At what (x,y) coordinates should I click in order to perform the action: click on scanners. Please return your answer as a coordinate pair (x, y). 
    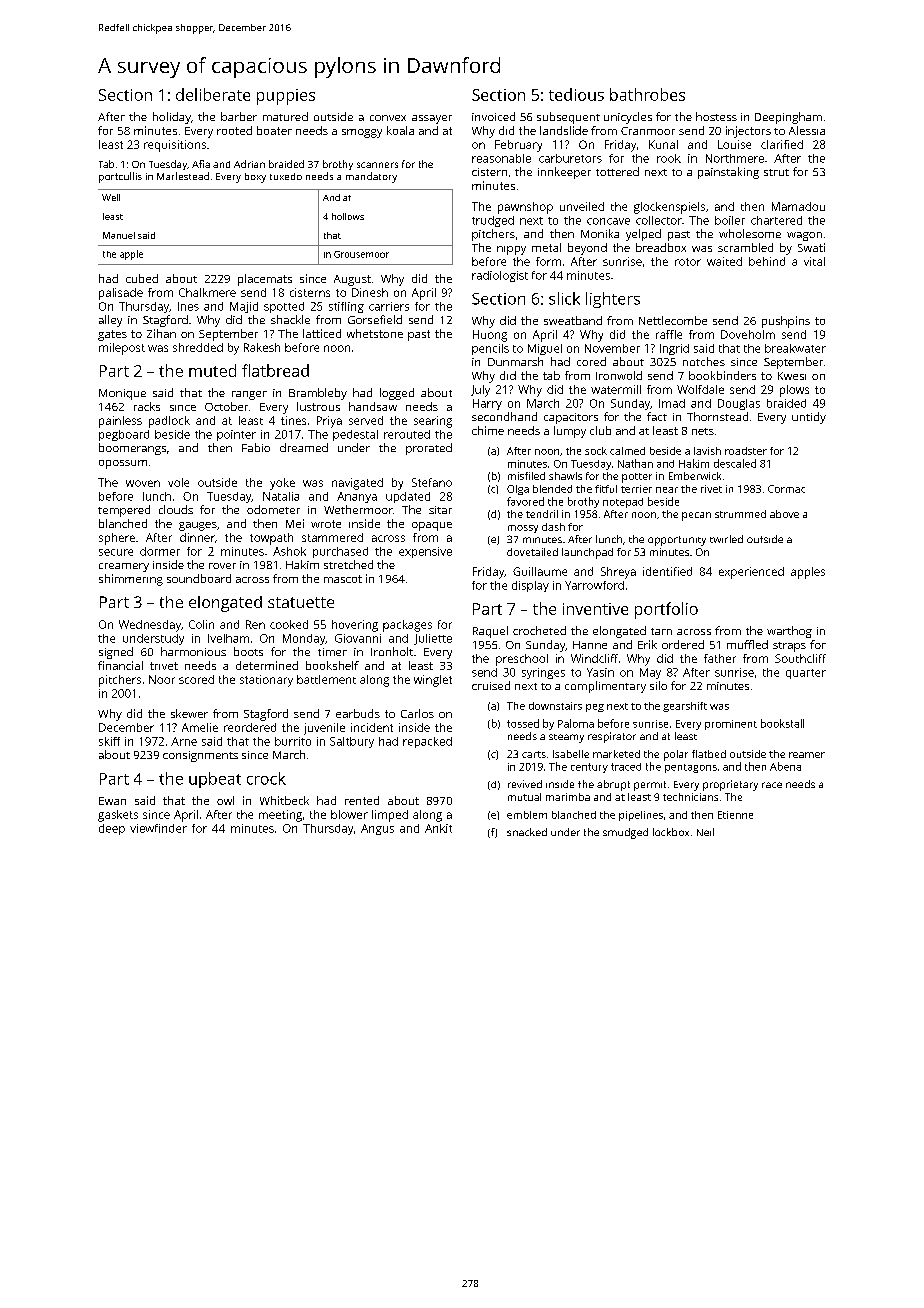
    Looking at the image, I should click on (377, 165).
